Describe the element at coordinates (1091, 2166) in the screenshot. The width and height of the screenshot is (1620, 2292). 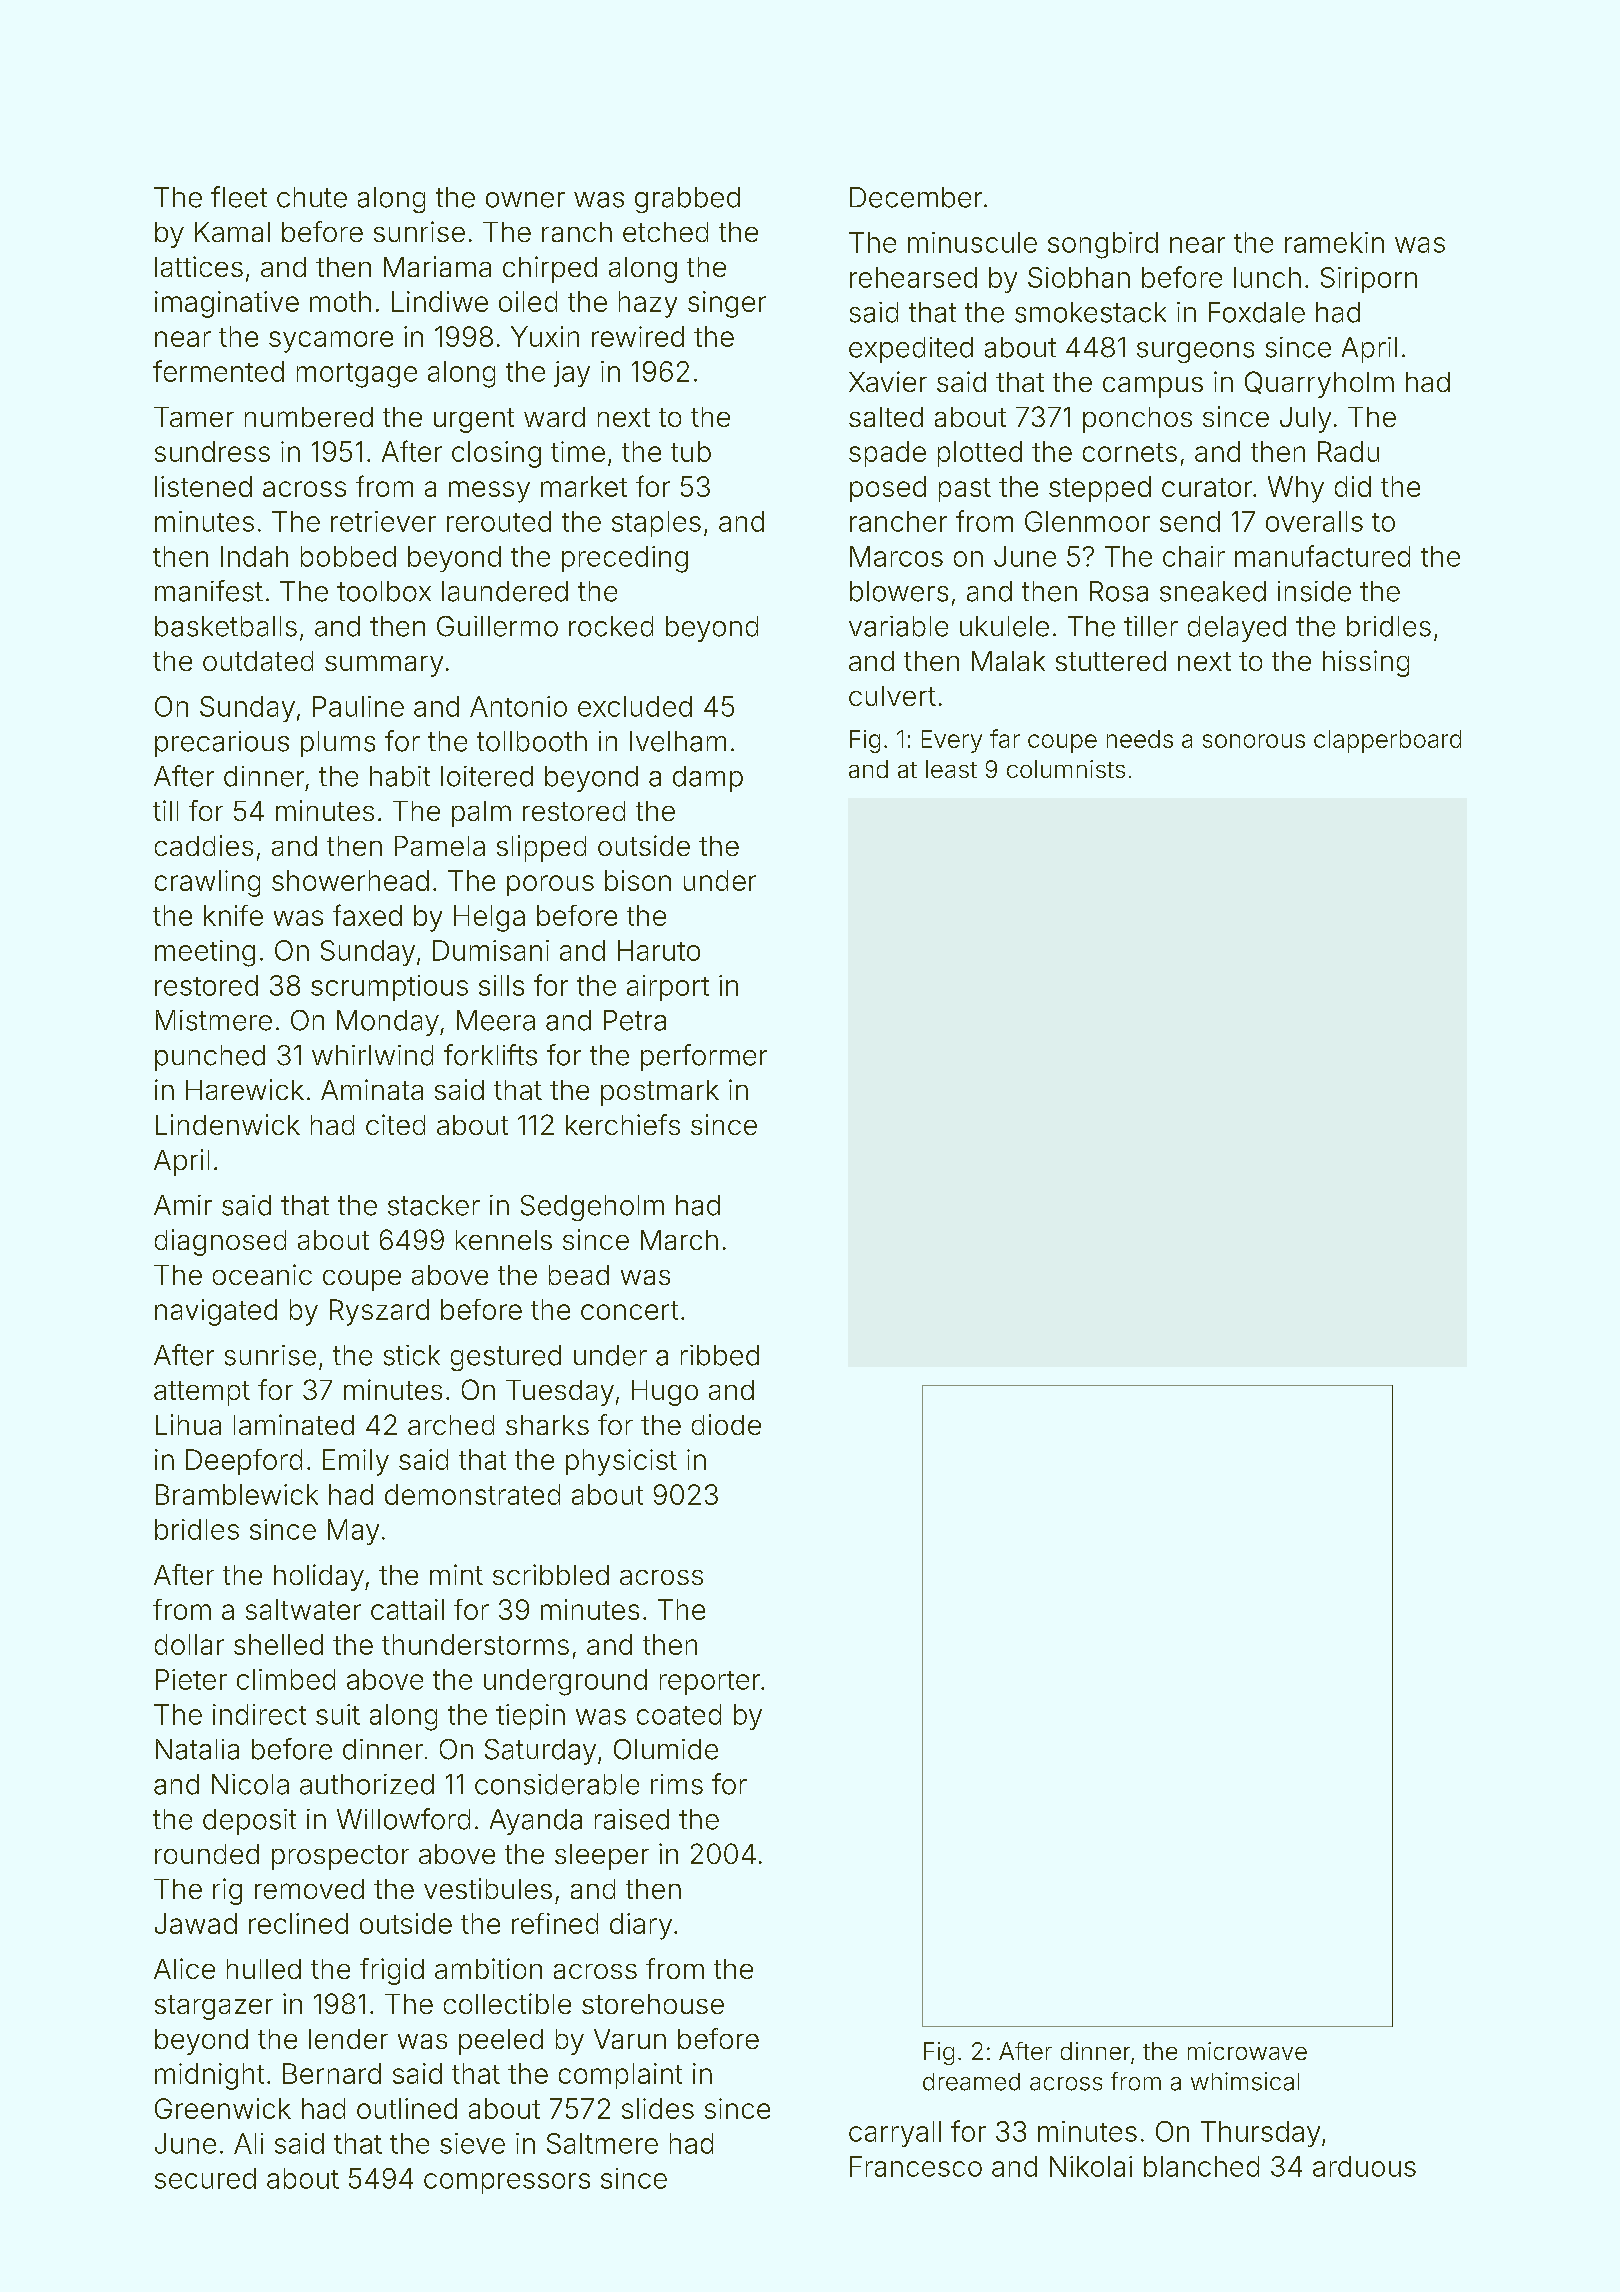
I see `Nikolai` at that location.
